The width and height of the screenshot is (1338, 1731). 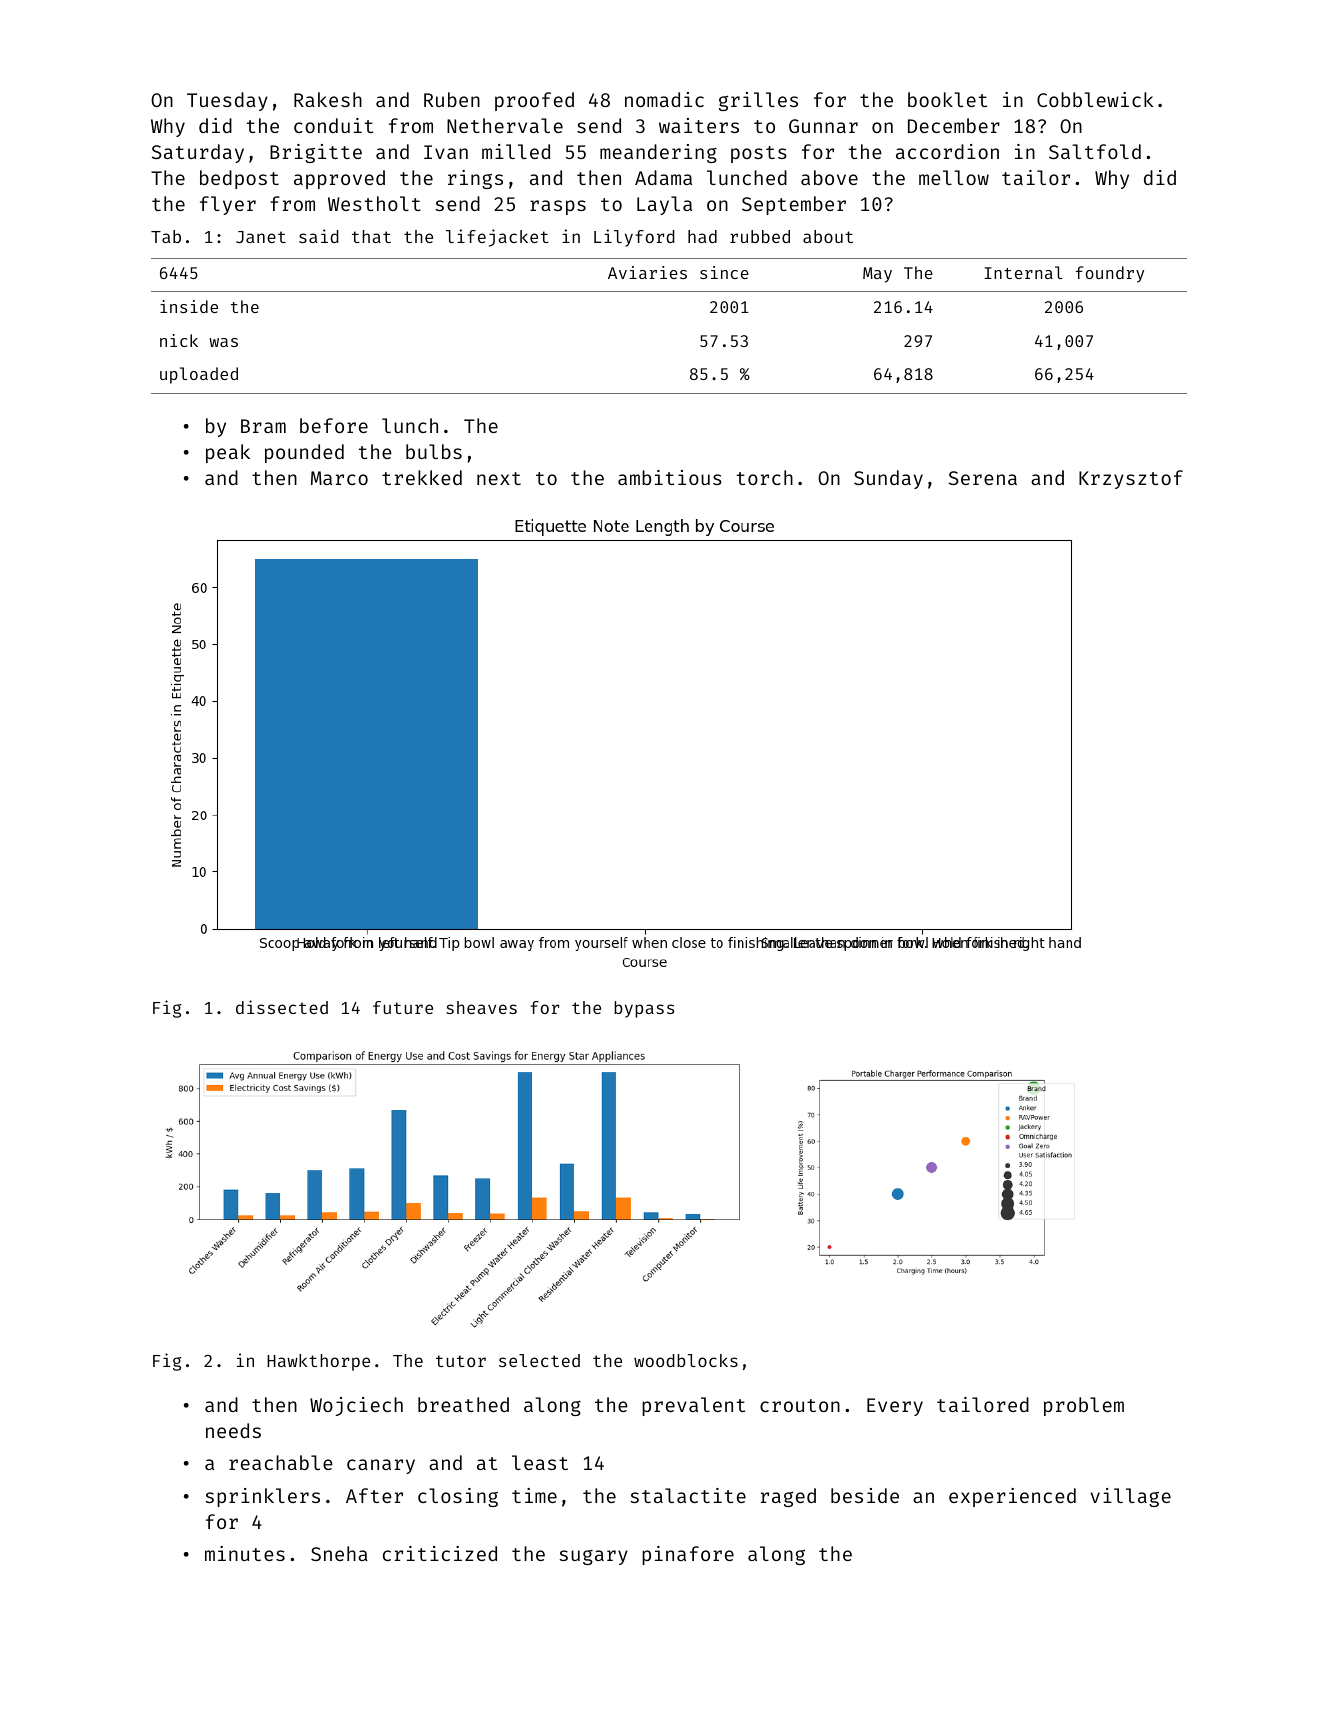 What do you see at coordinates (228, 205) in the screenshot?
I see `flyer` at bounding box center [228, 205].
